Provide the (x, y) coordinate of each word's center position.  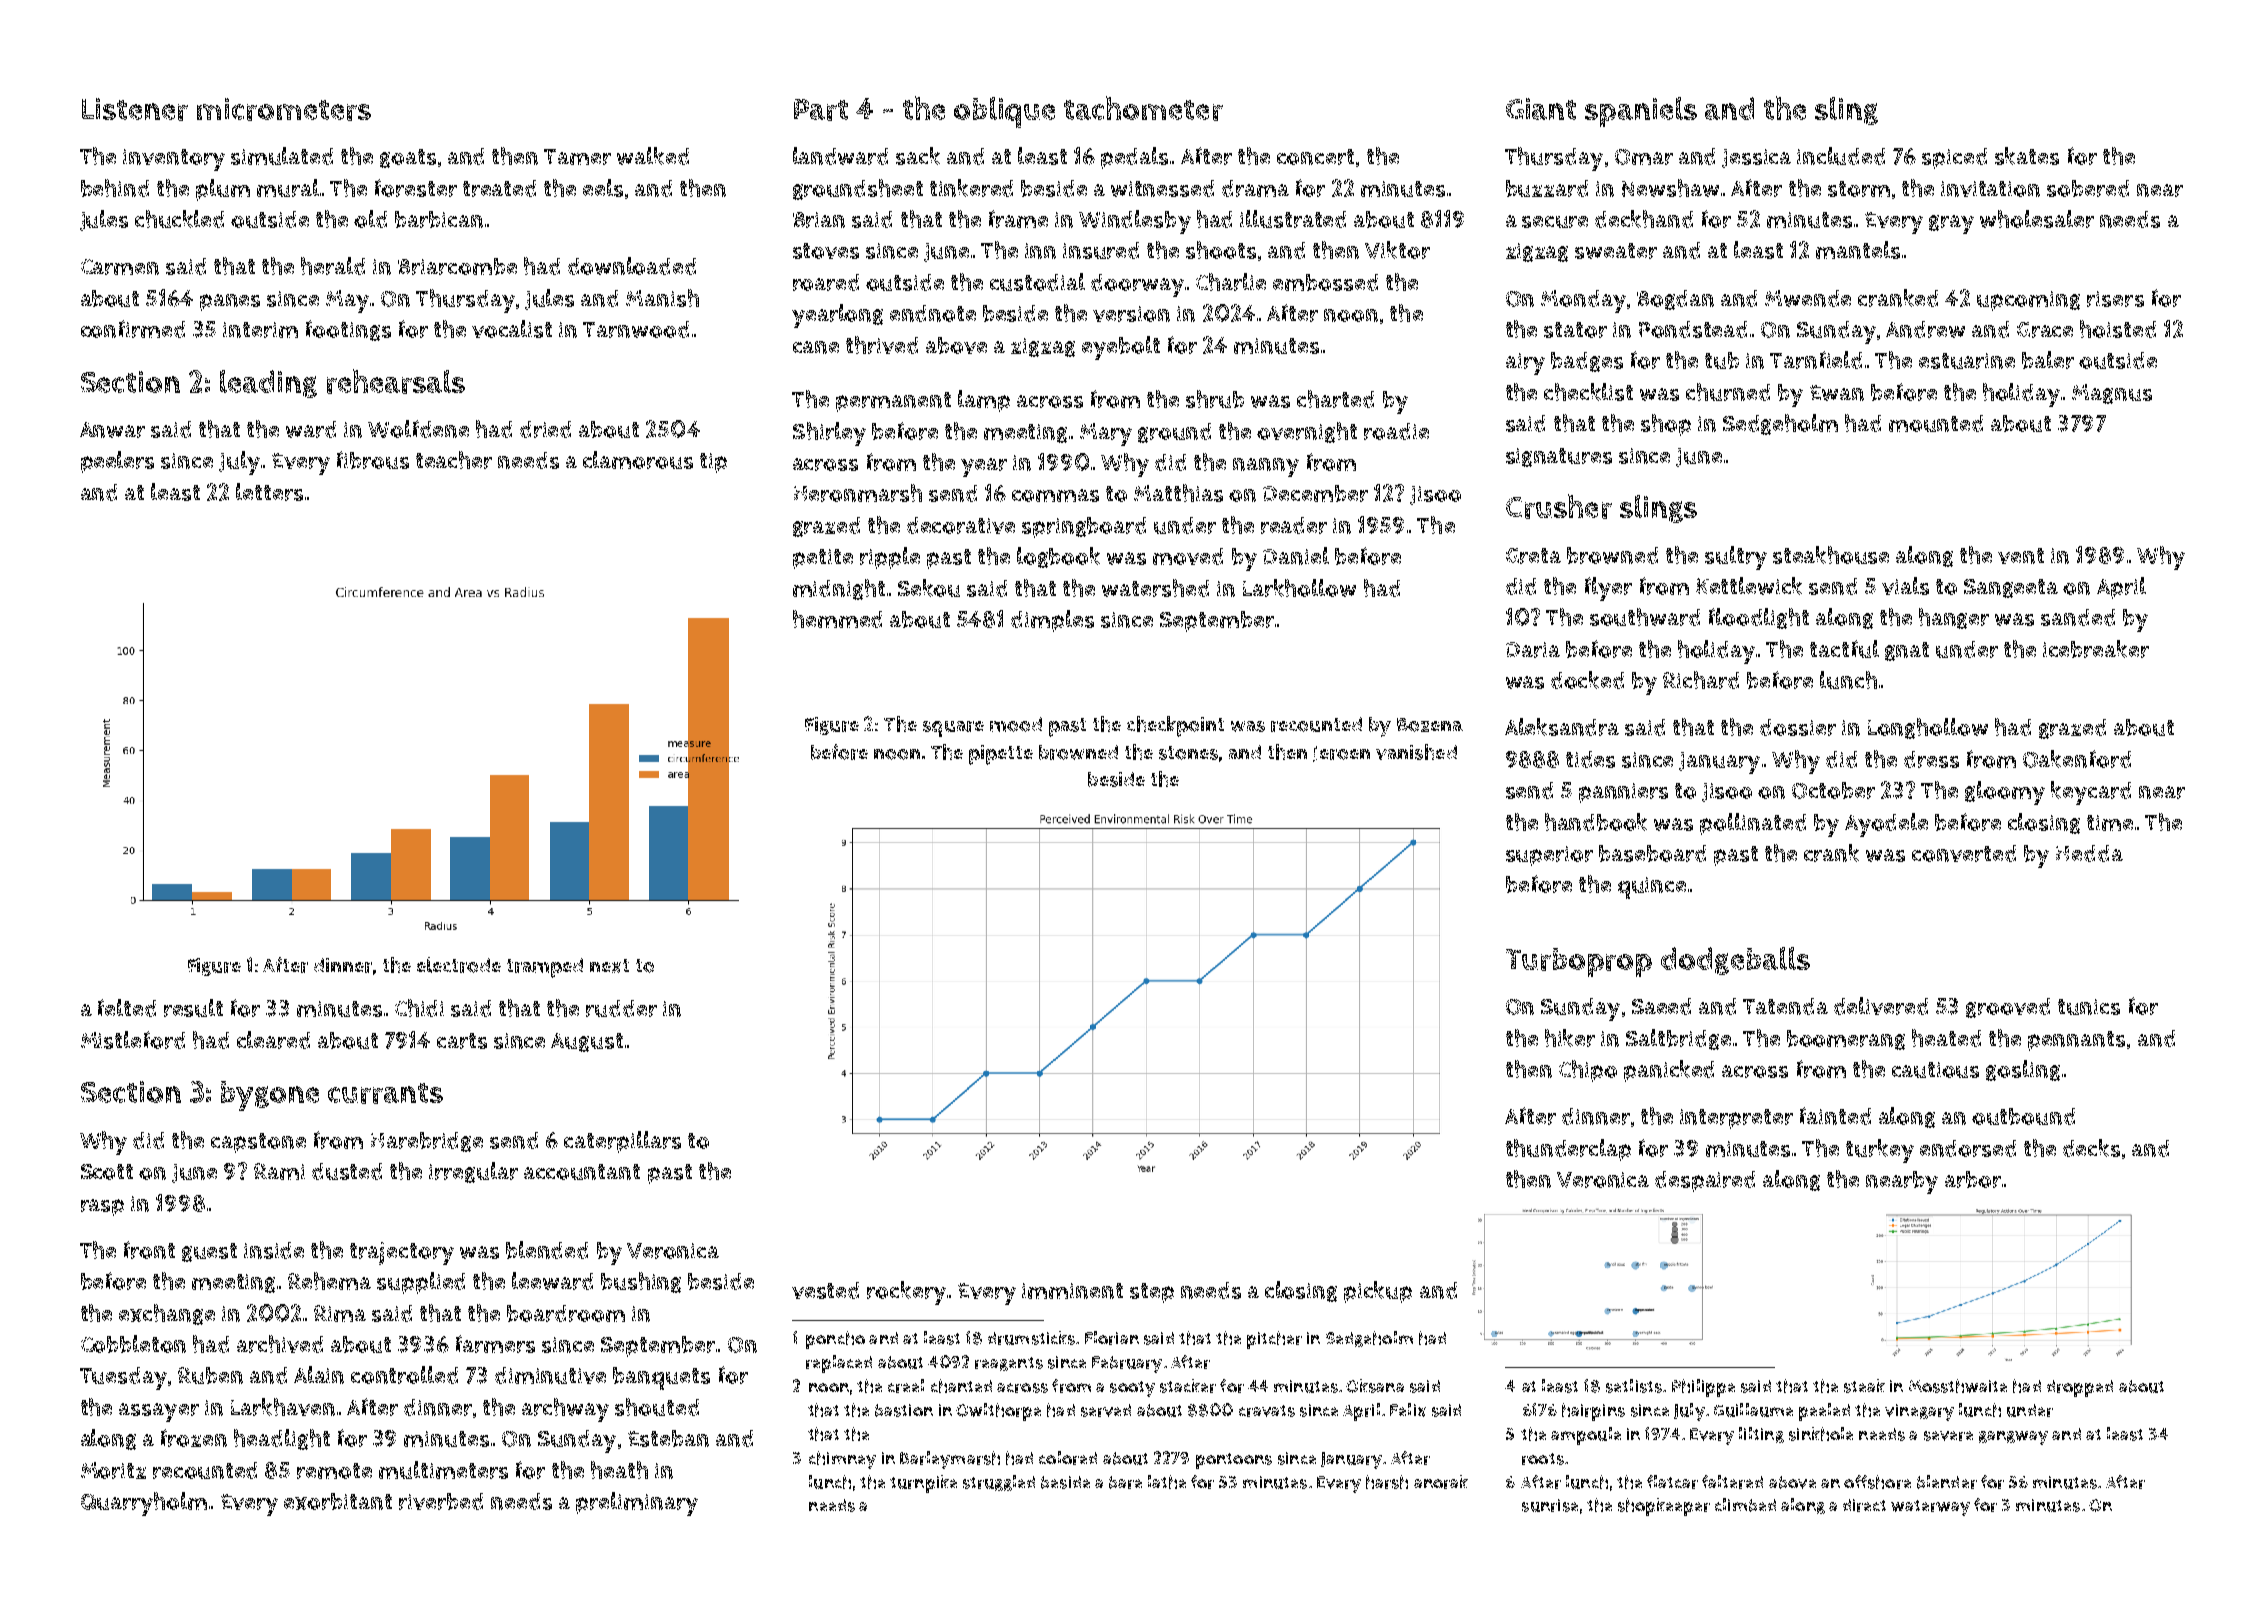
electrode (459, 965)
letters (269, 492)
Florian (1112, 1338)
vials (1905, 586)
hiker (1570, 1038)
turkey (1880, 1151)
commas (1055, 495)
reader (1294, 525)
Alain (319, 1375)
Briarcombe (457, 266)
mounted (1936, 423)
